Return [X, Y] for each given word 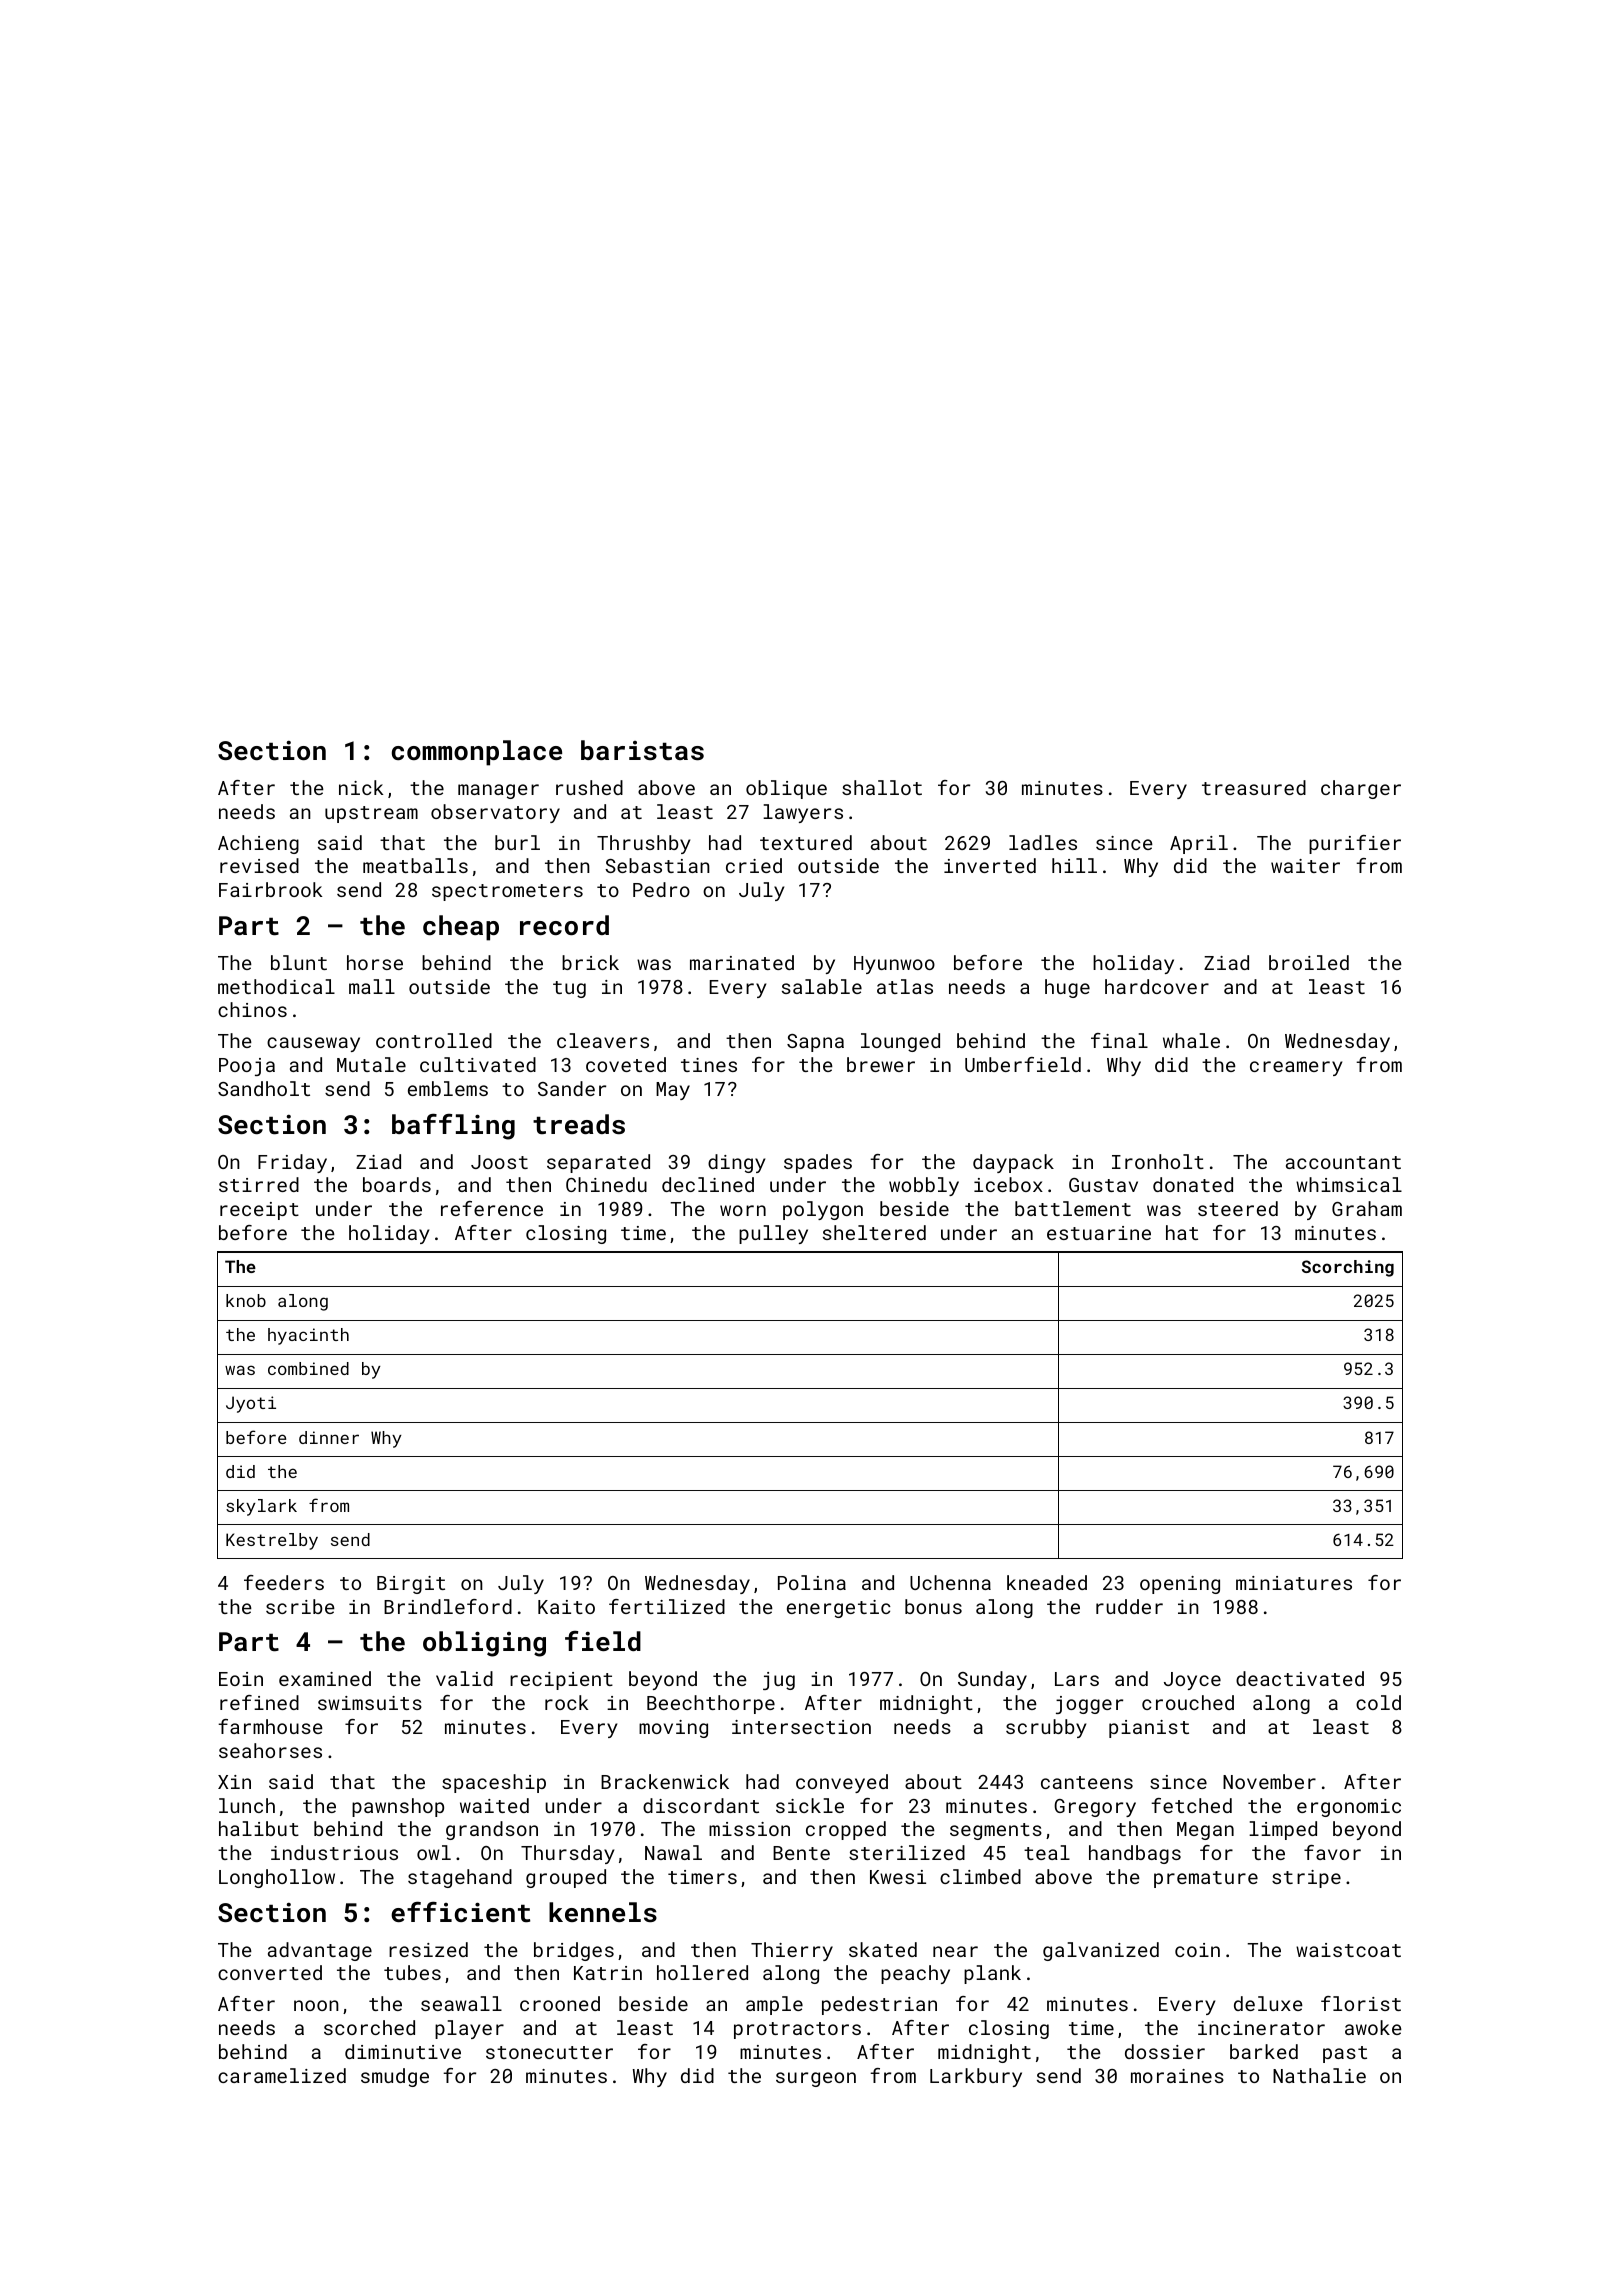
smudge [395, 2077]
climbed [980, 1876]
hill [1074, 865]
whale [1191, 1040]
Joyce [1192, 1681]
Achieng [258, 844]
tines [709, 1065]
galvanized [1101, 1951]
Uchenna [950, 1582]
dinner [329, 1437]
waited [494, 1805]
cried [754, 865]
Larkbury [976, 2077]
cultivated [478, 1064]
